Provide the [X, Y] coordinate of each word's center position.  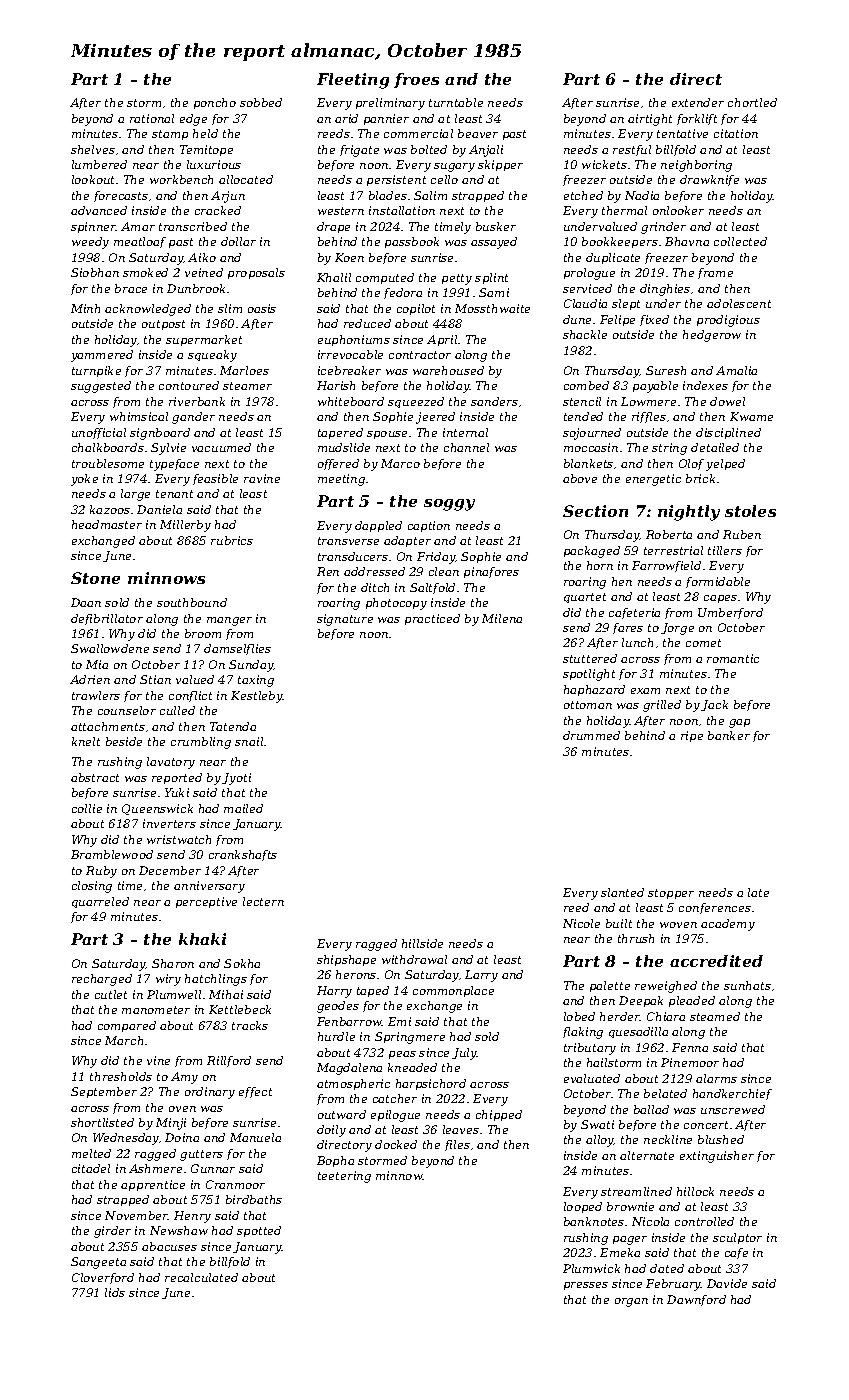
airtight [650, 120]
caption [429, 526]
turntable [456, 102]
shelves [93, 149]
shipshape [346, 960]
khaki [202, 939]
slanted [622, 892]
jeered [435, 418]
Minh [85, 308]
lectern [263, 901]
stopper [671, 894]
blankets [588, 463]
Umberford [730, 613]
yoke [84, 480]
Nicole [581, 923]
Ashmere [155, 1168]
